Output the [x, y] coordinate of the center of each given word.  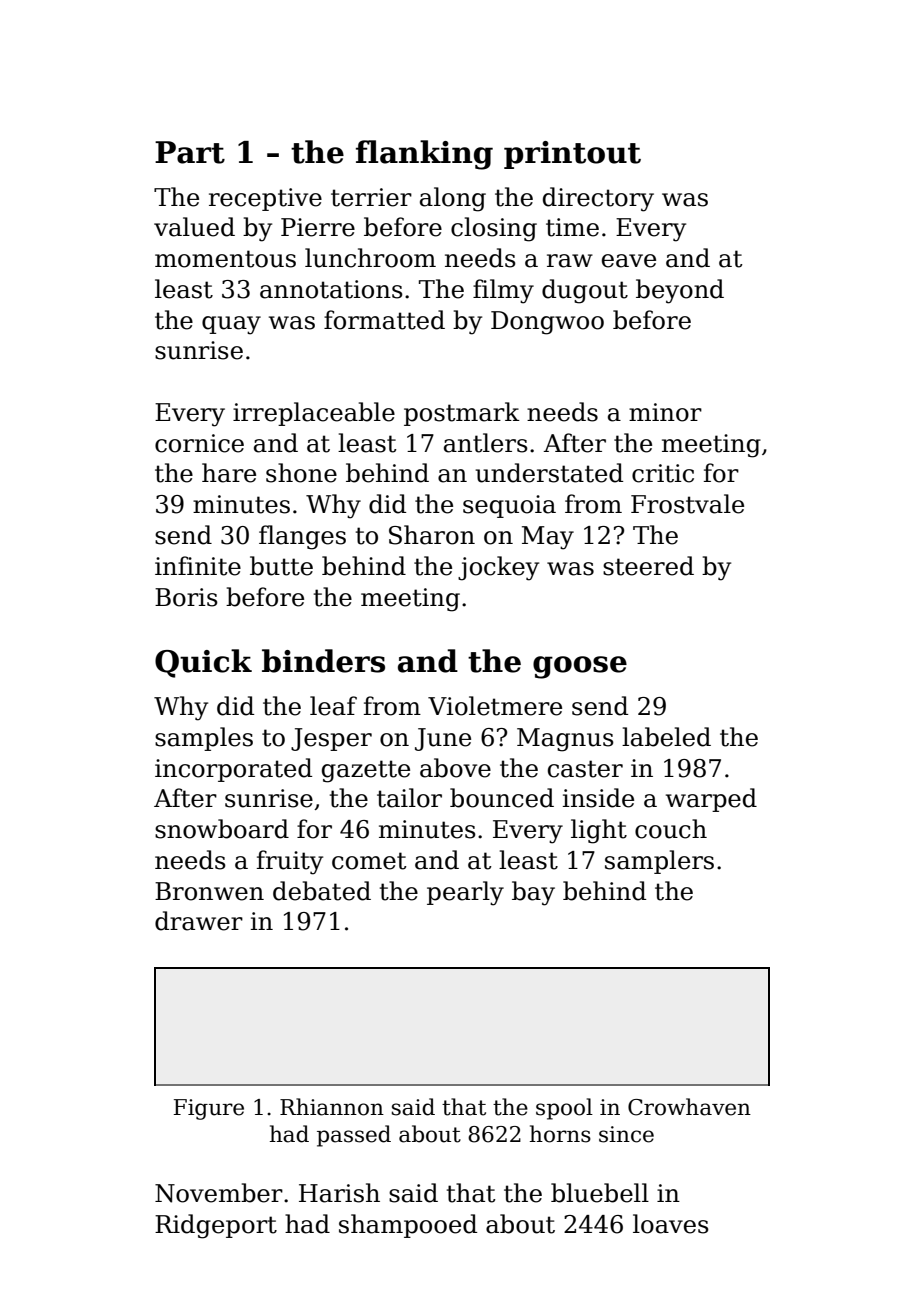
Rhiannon [332, 1107]
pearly [465, 893]
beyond [680, 291]
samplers [659, 862]
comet [369, 861]
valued [194, 227]
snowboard [222, 829]
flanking [424, 155]
